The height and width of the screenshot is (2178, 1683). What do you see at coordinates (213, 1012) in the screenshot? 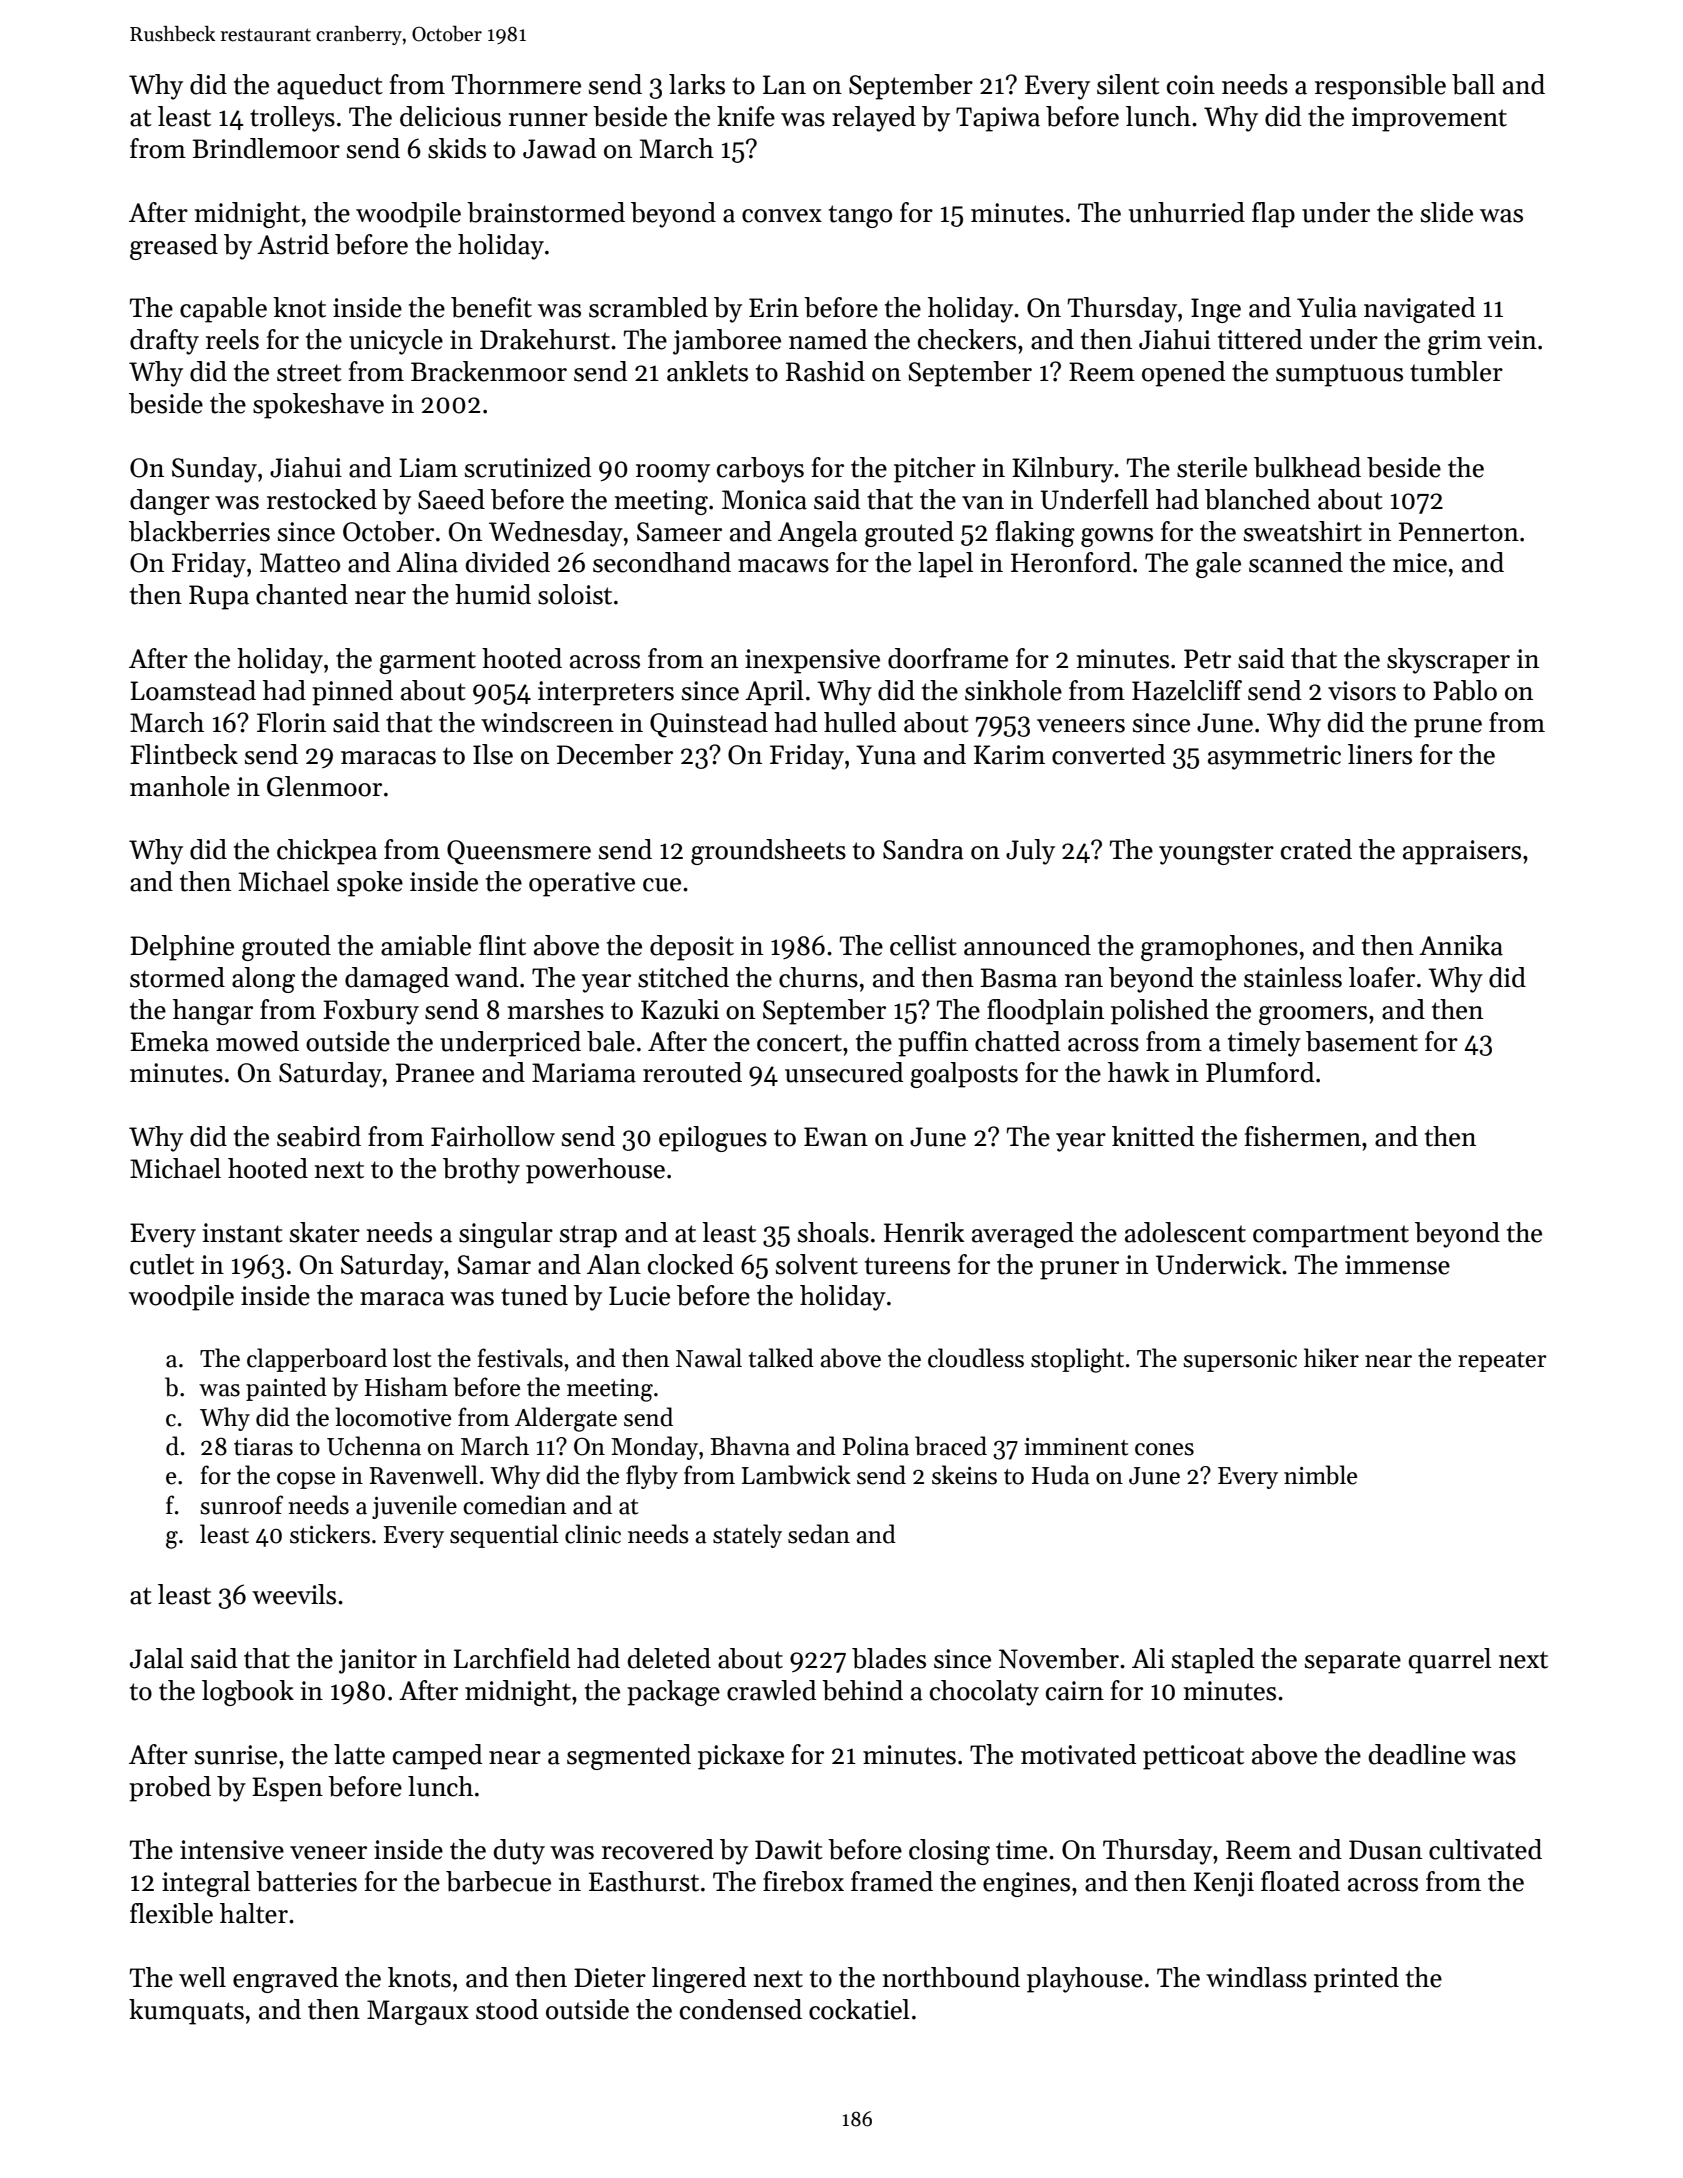
I see `hangar` at bounding box center [213, 1012].
